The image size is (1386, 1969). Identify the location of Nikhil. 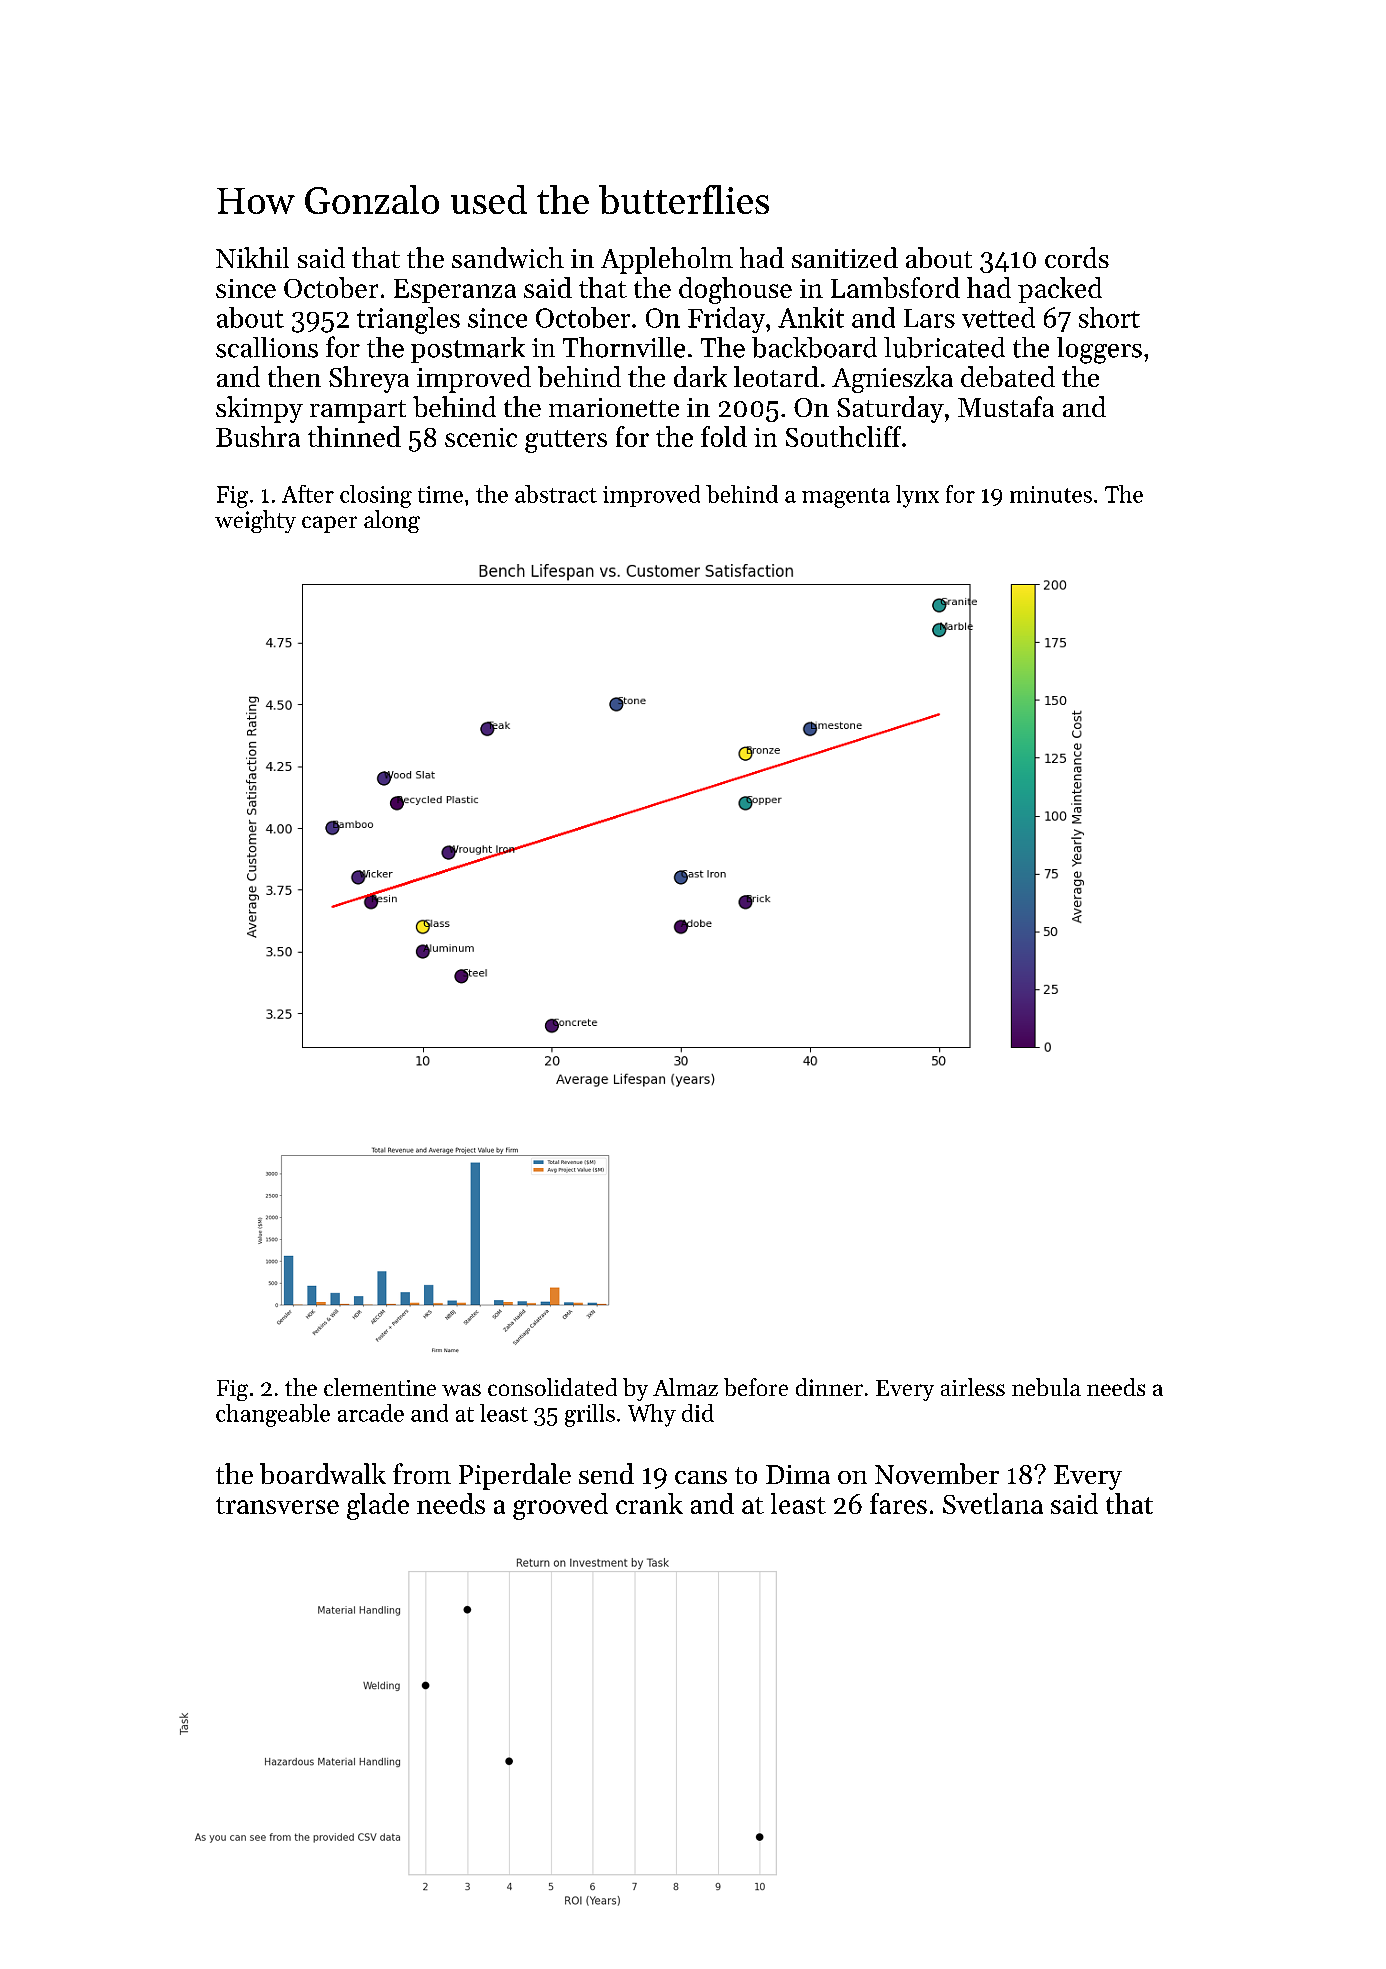
(252, 257).
